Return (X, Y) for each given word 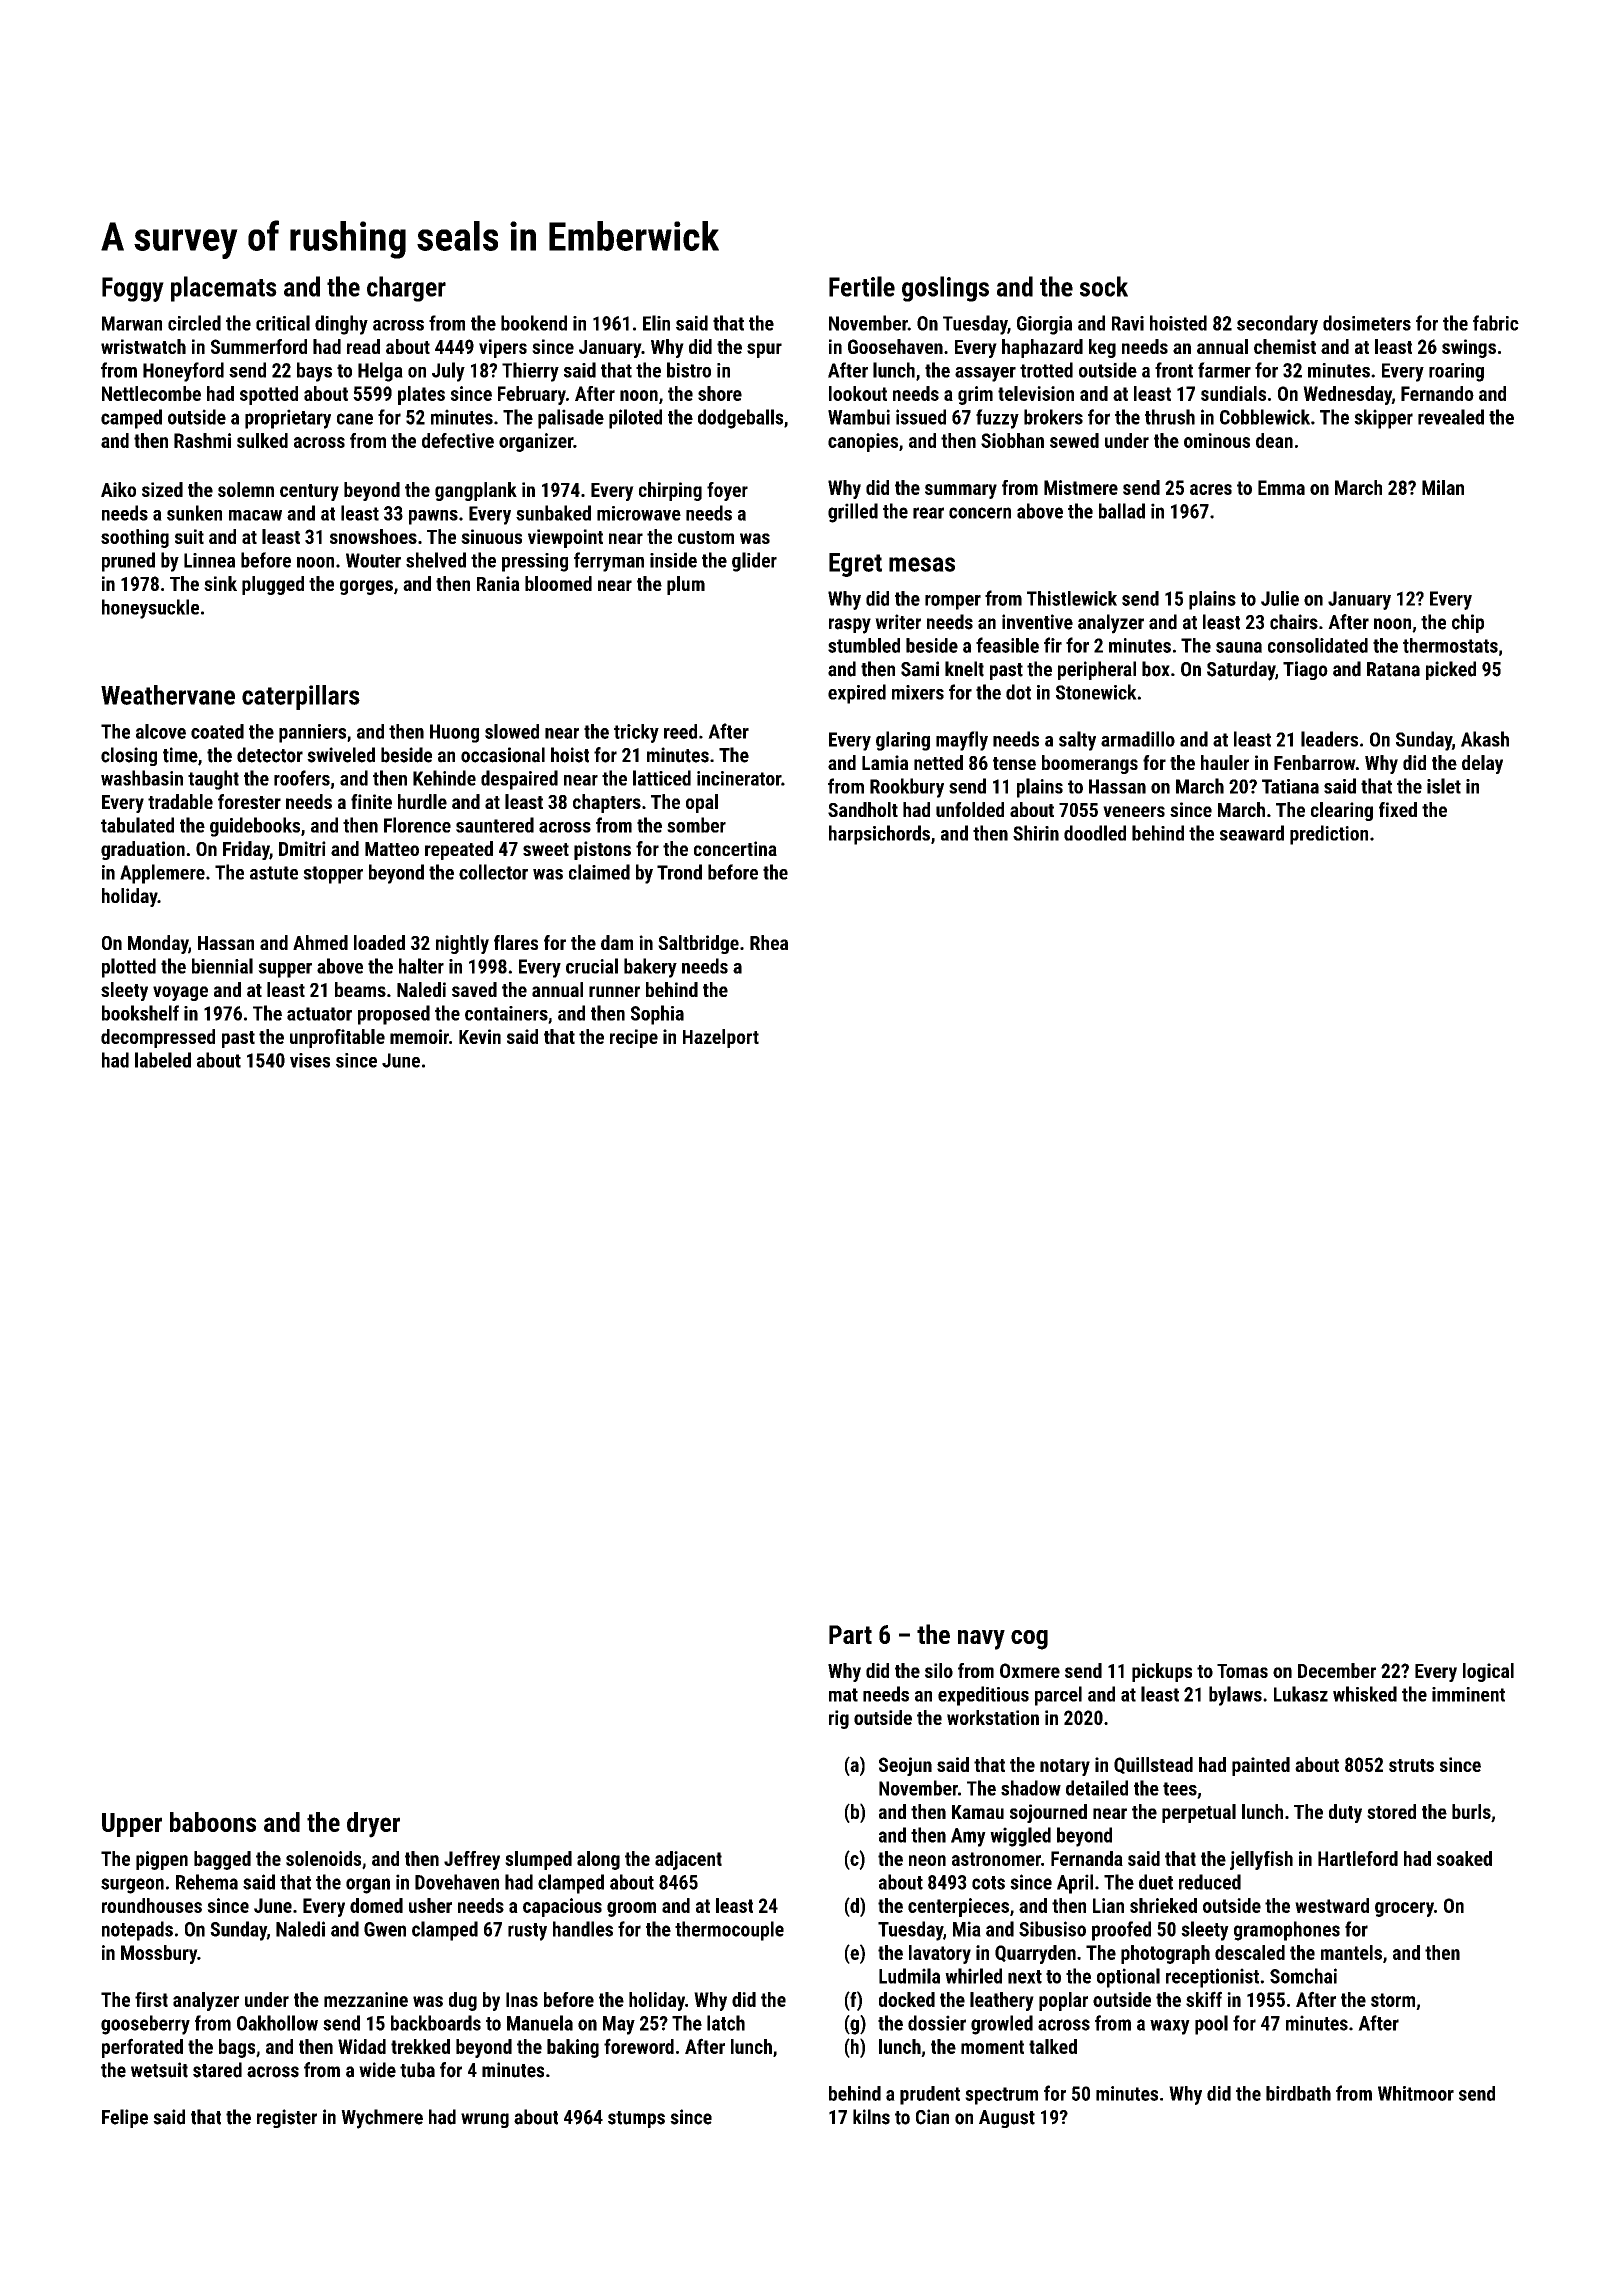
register (287, 2118)
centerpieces (958, 1907)
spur (764, 350)
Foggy (133, 289)
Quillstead (1153, 1765)
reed (680, 731)
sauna (1239, 647)
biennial (222, 966)
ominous (1217, 440)
